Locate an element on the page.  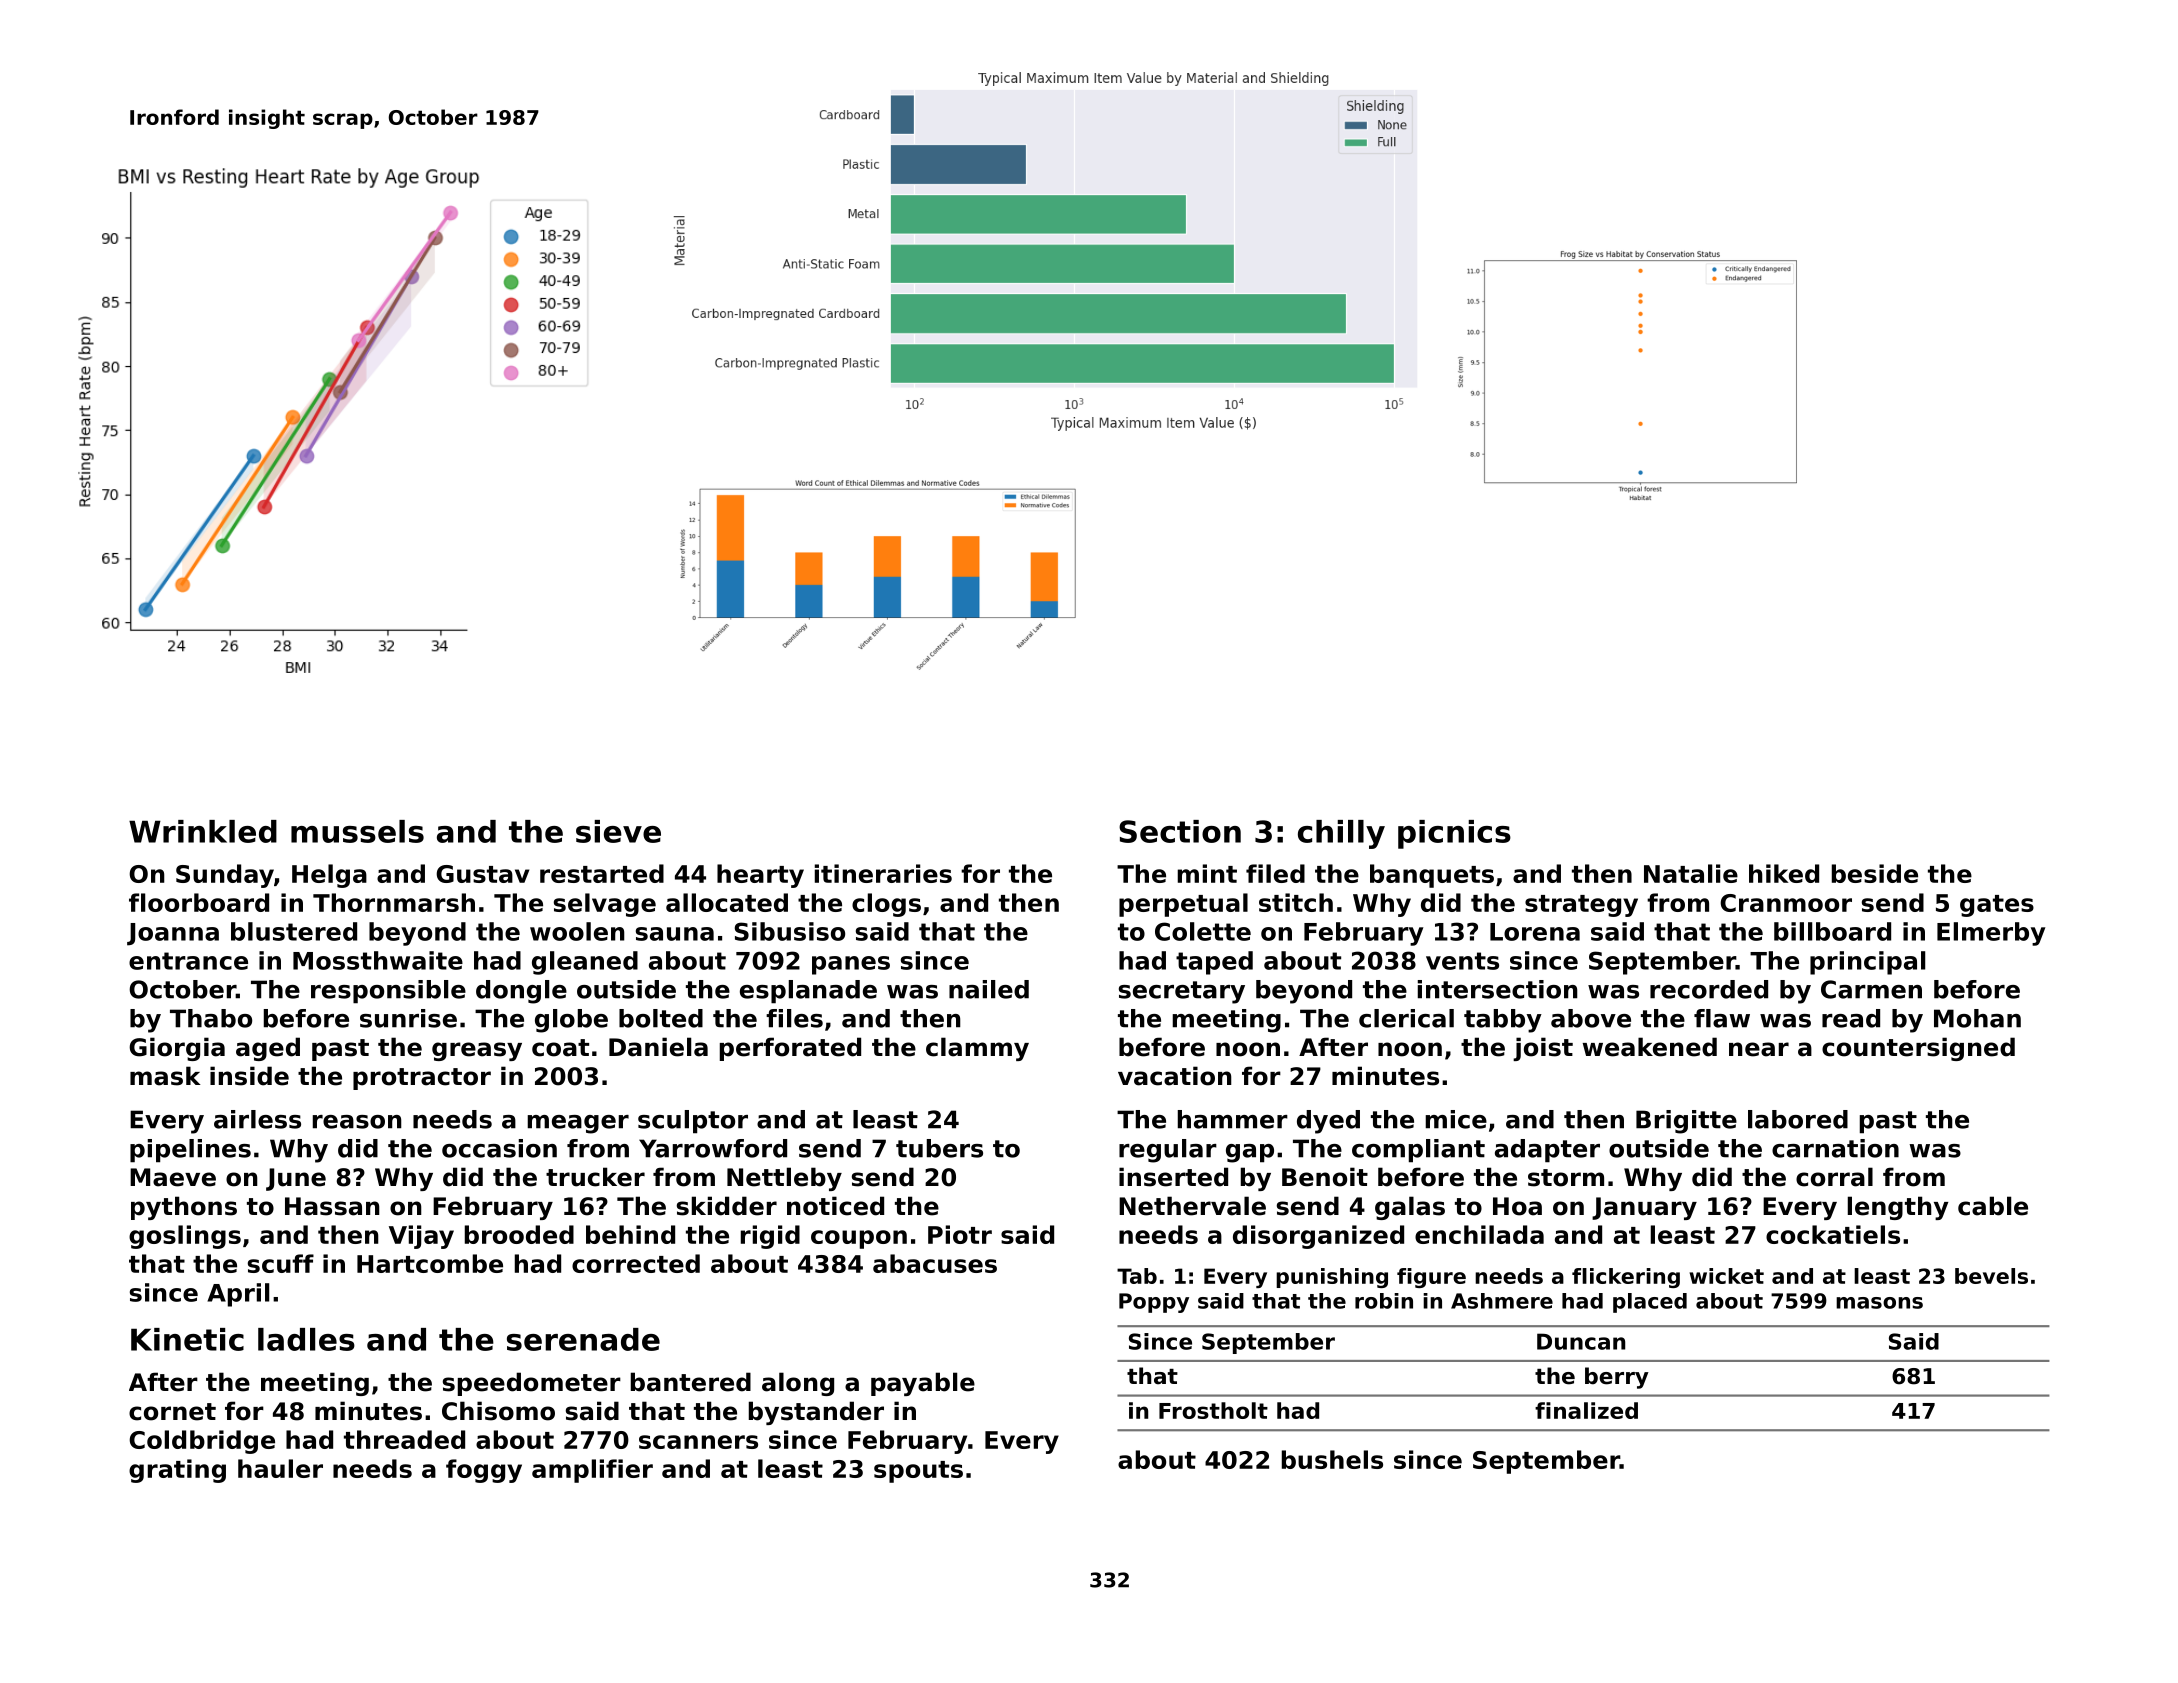
bushels is located at coordinates (1332, 1459).
